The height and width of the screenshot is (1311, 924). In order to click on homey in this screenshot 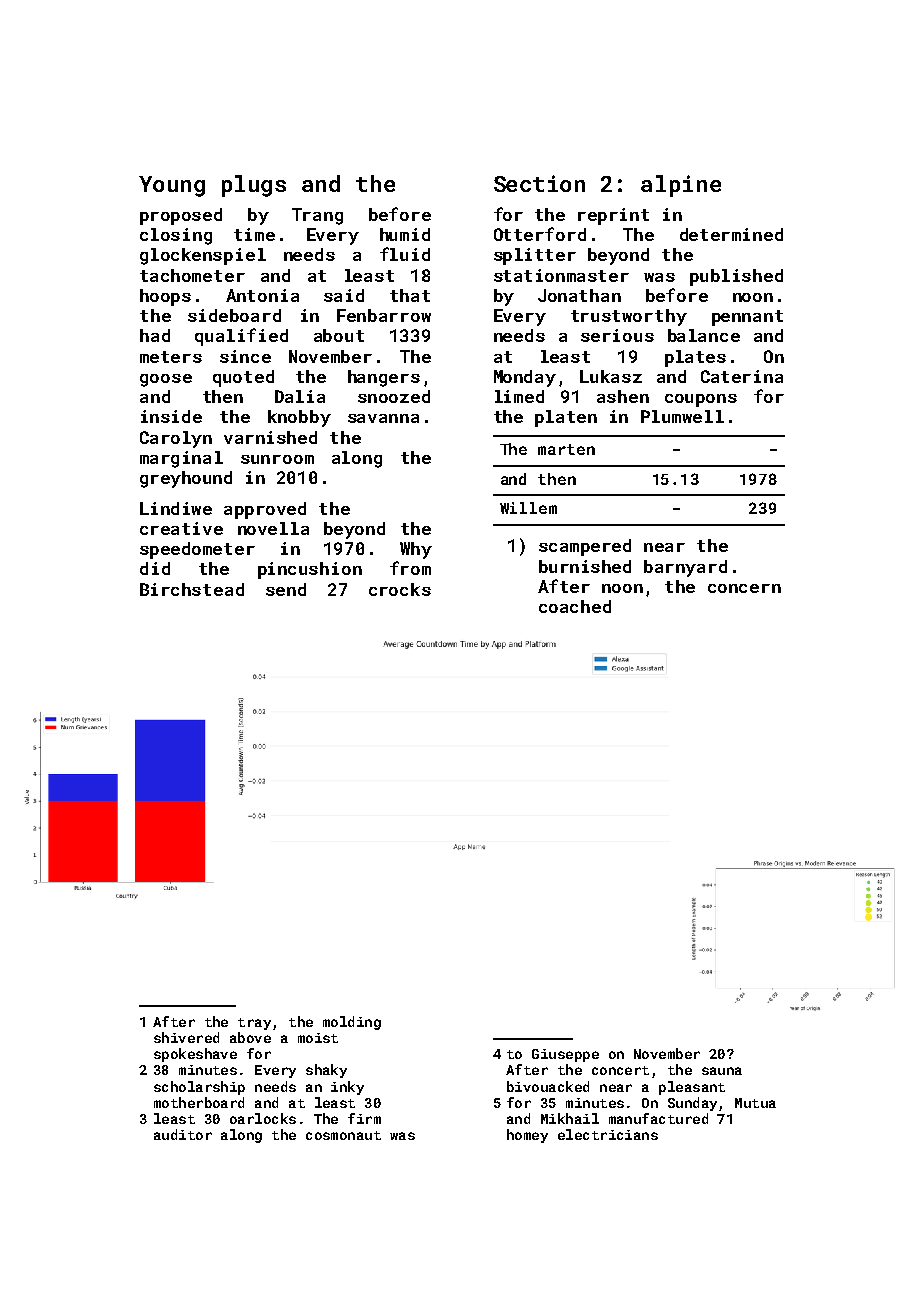, I will do `click(527, 1136)`.
